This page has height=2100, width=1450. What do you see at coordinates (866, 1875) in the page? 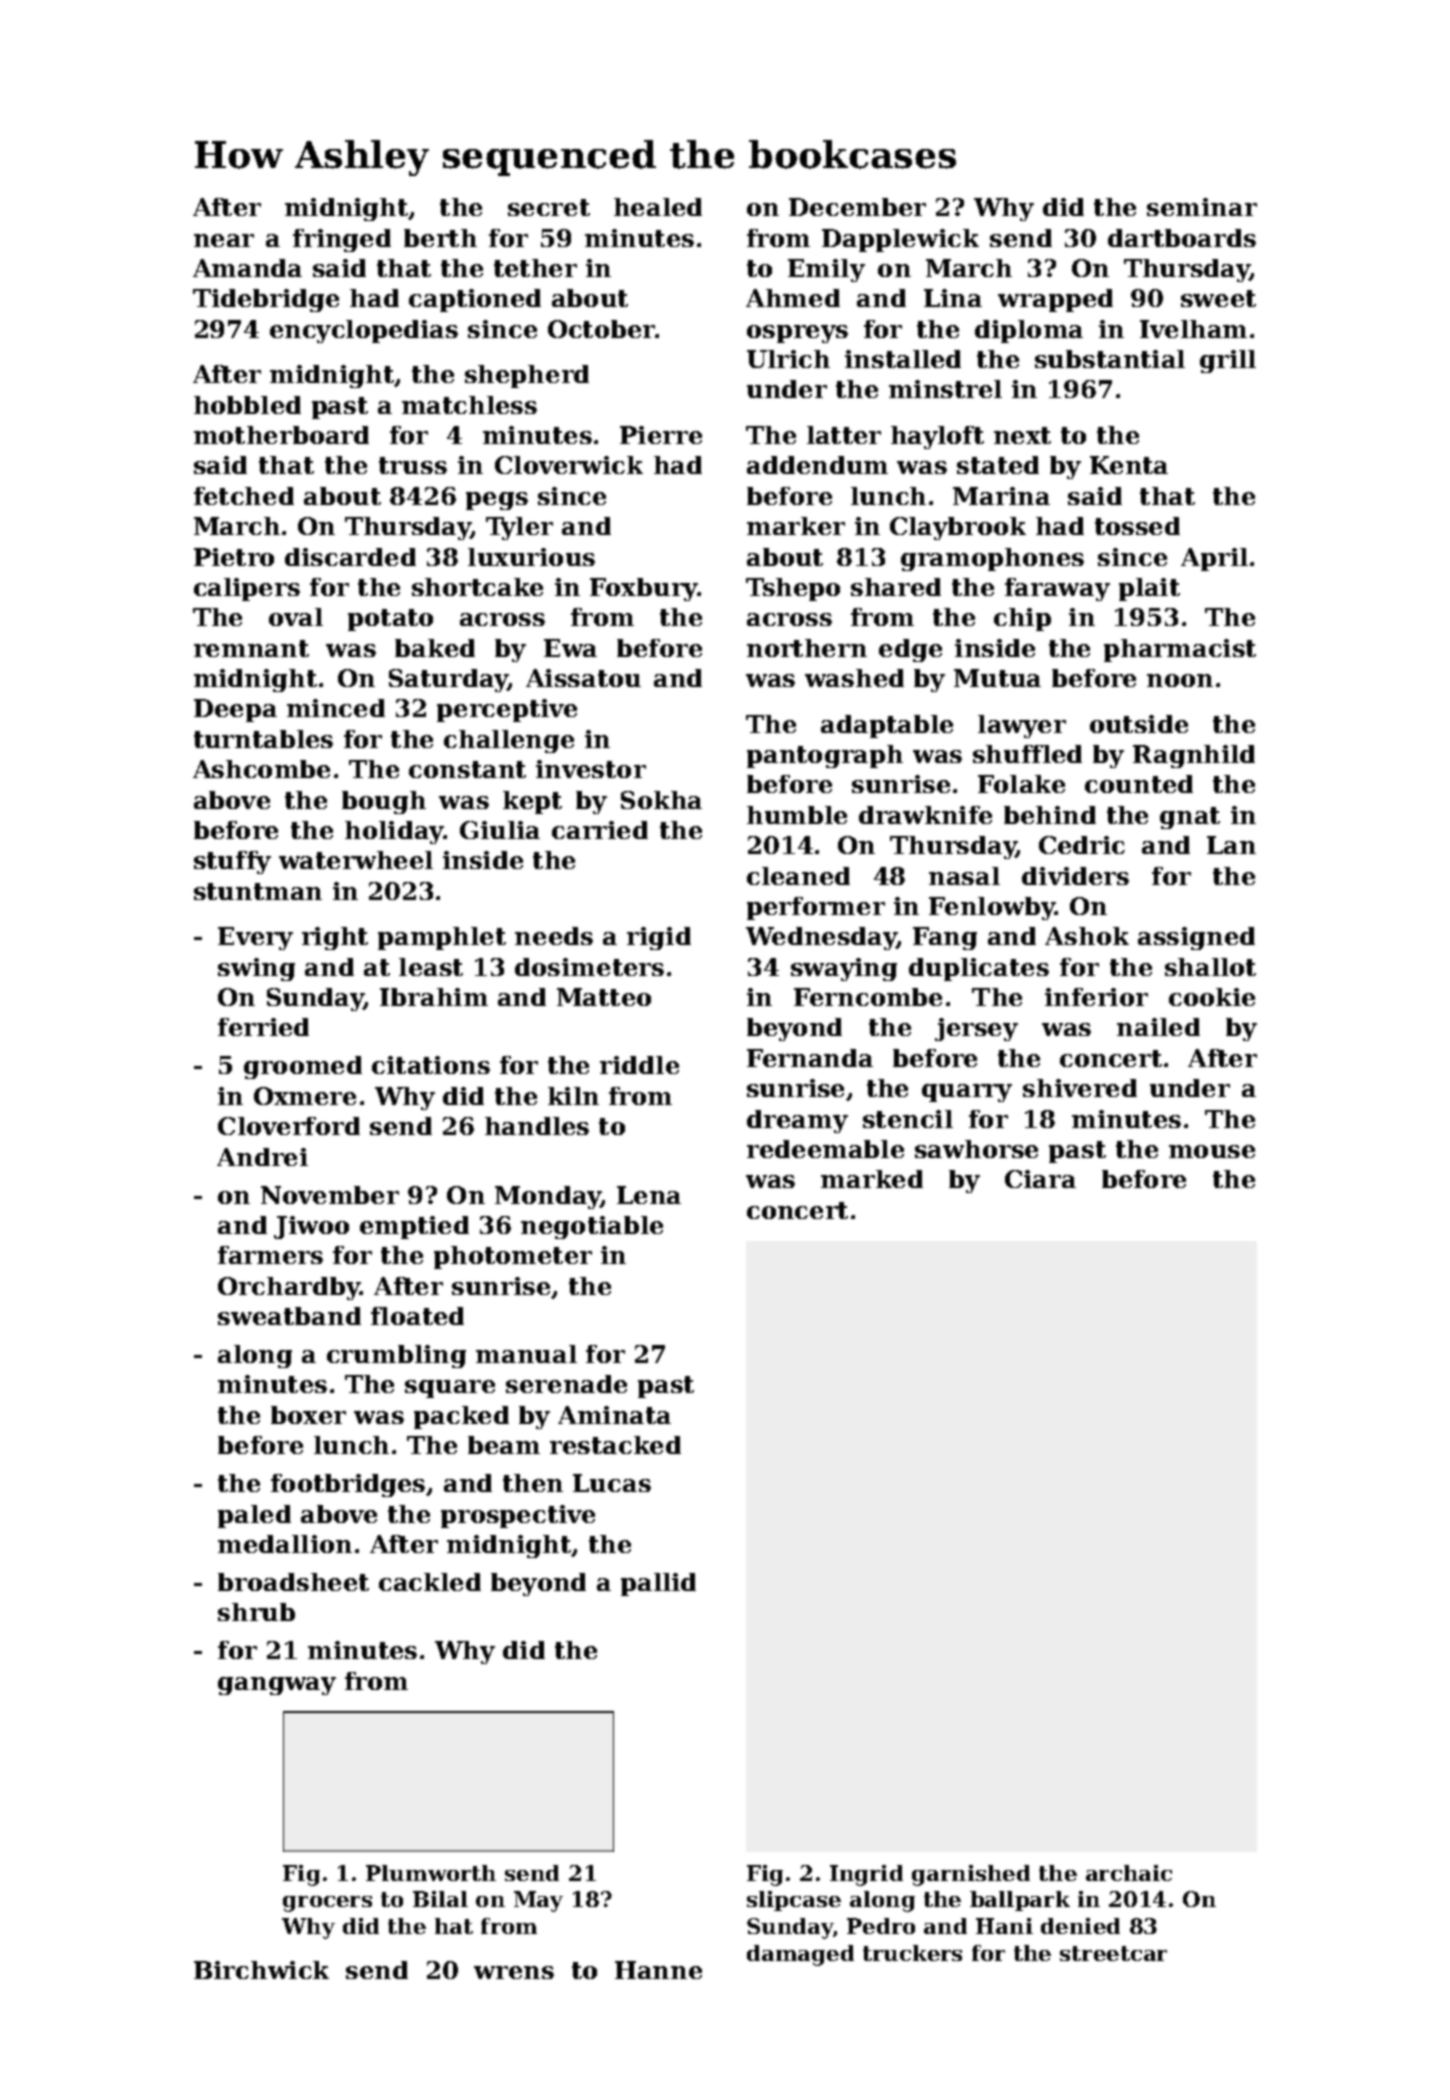
I see `Ingrid` at bounding box center [866, 1875].
